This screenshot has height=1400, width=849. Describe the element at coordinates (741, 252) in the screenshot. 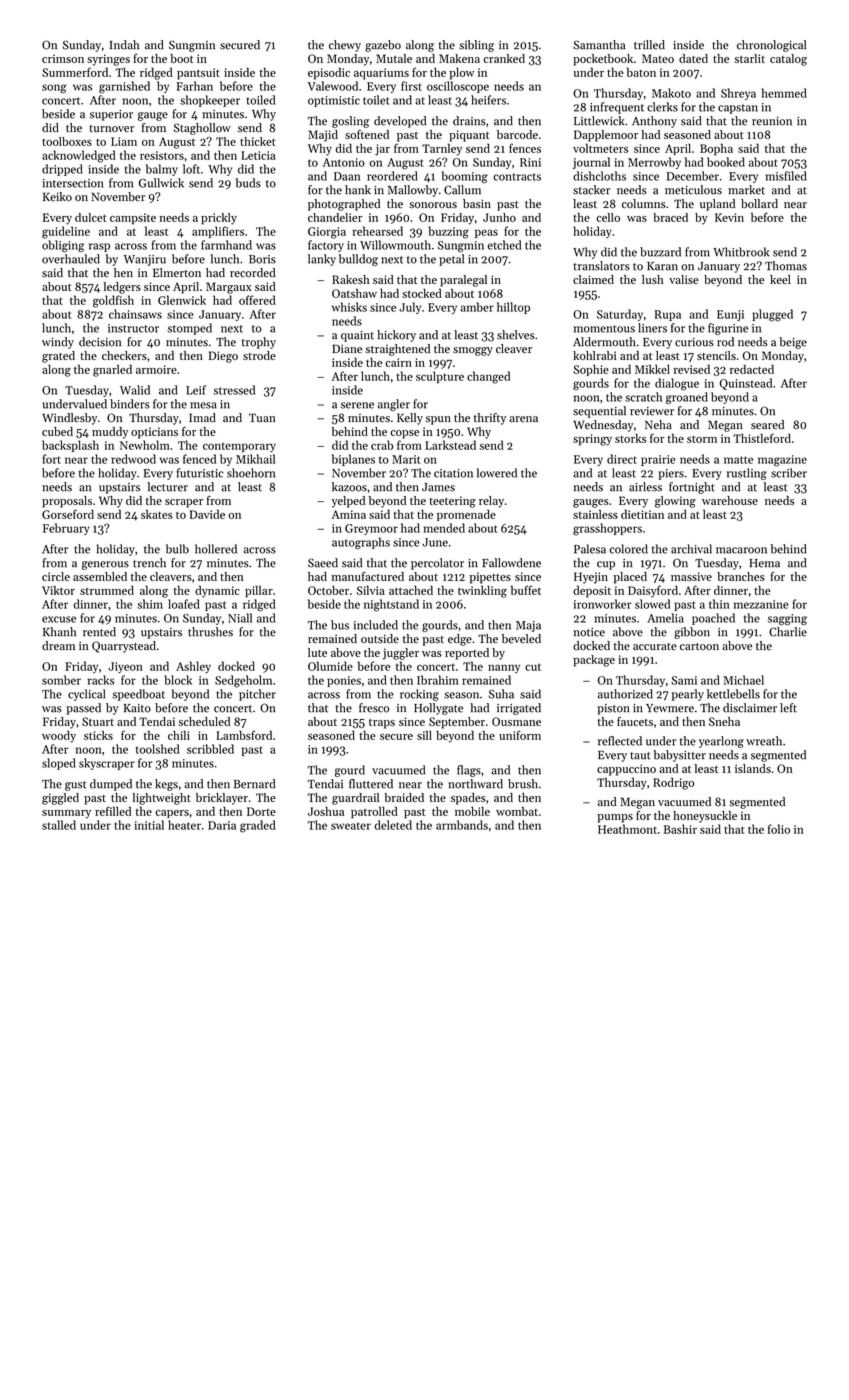

I see `Whitbrook` at that location.
